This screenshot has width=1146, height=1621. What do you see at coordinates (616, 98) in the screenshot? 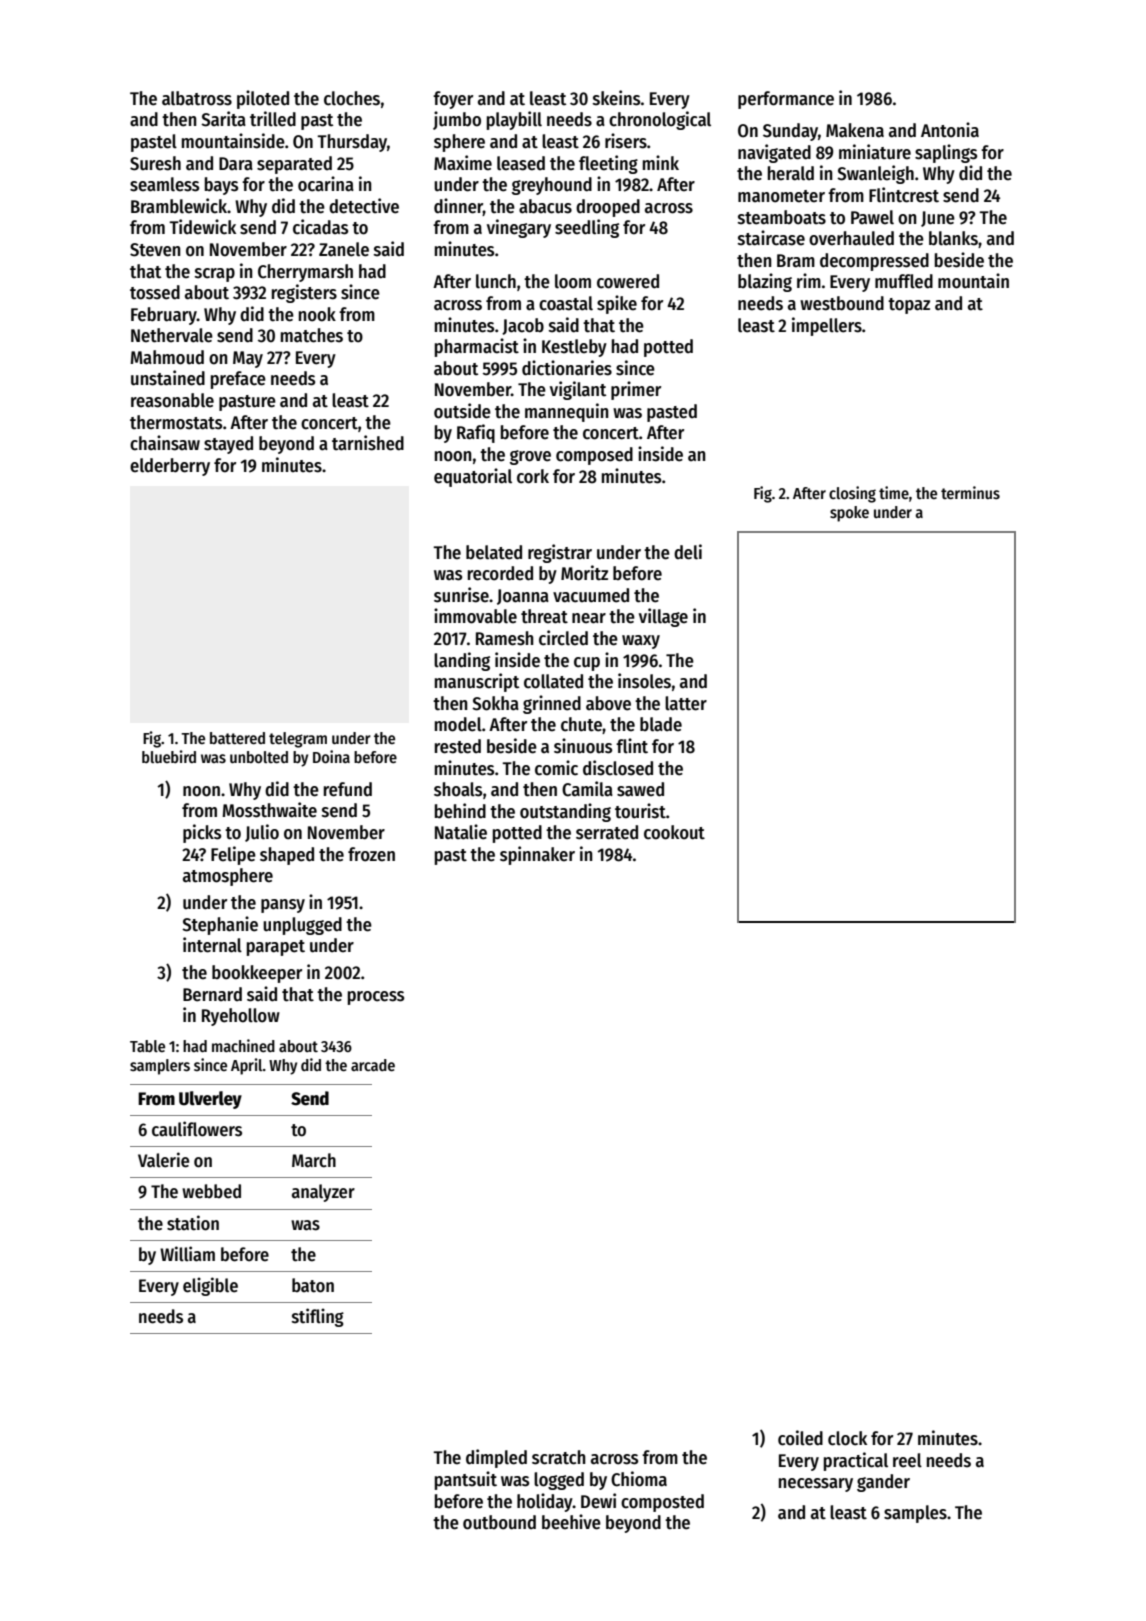
I see `skeins` at bounding box center [616, 98].
